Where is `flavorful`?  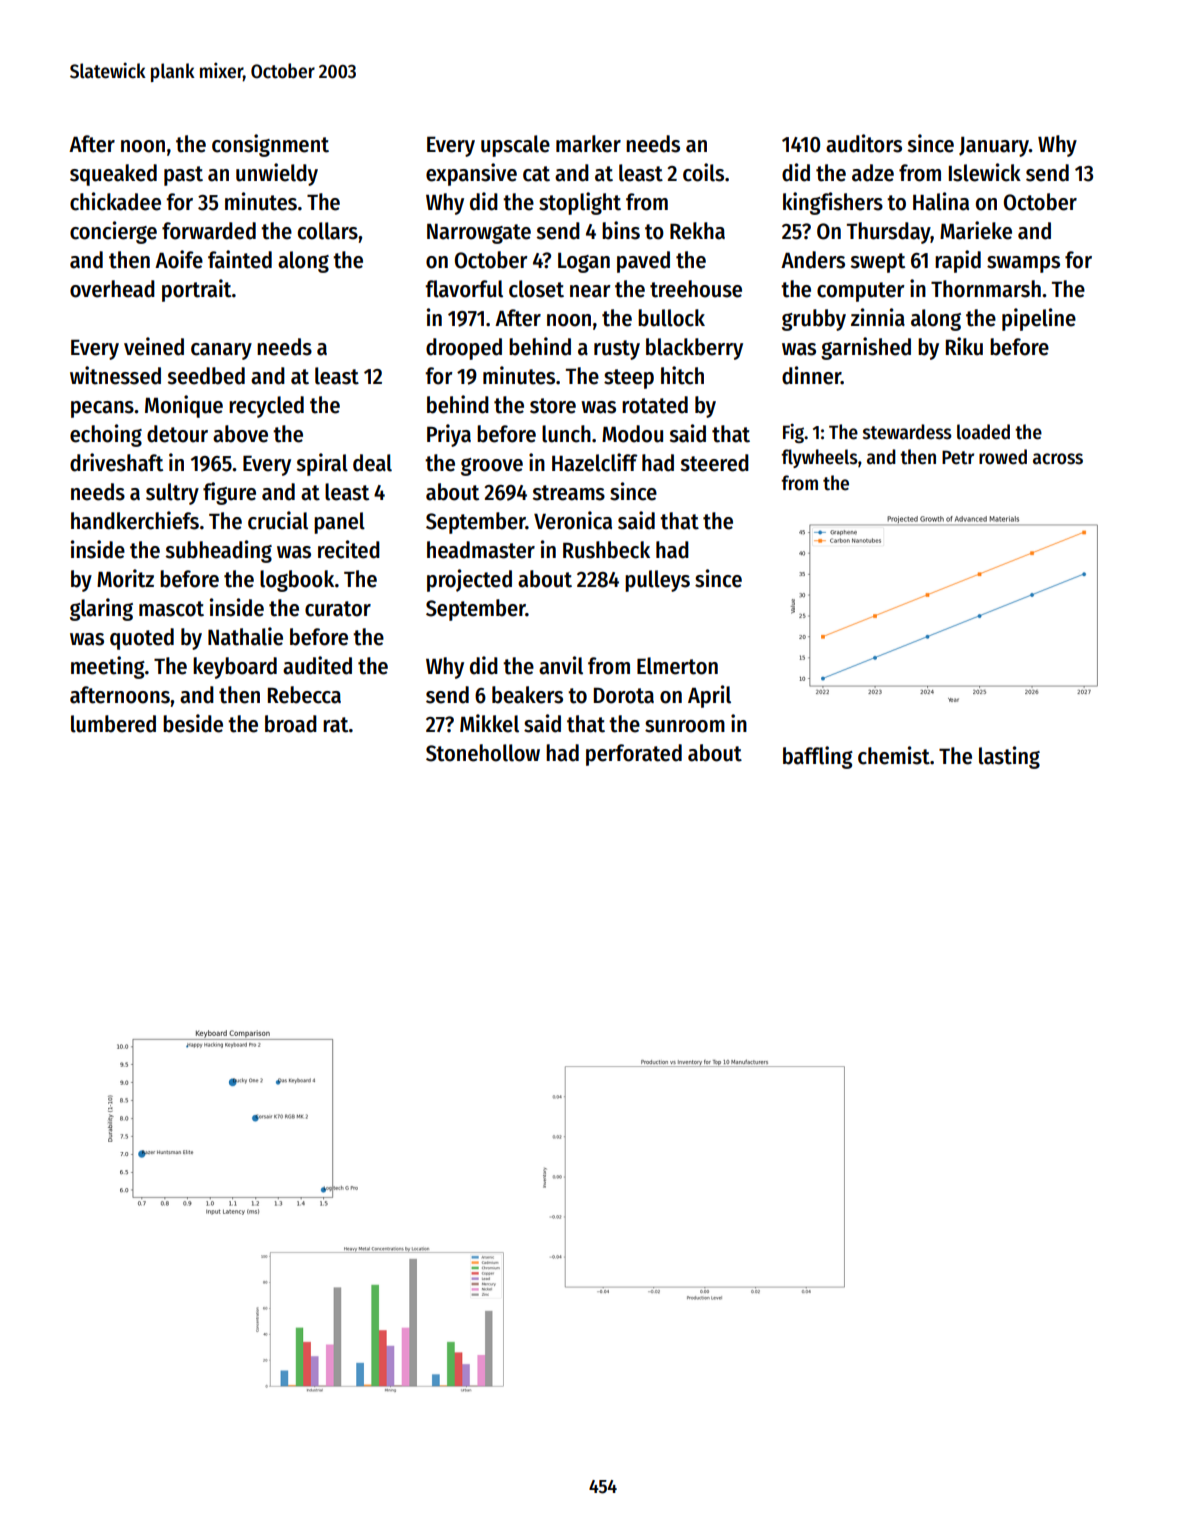
flavorful is located at coordinates (464, 289).
